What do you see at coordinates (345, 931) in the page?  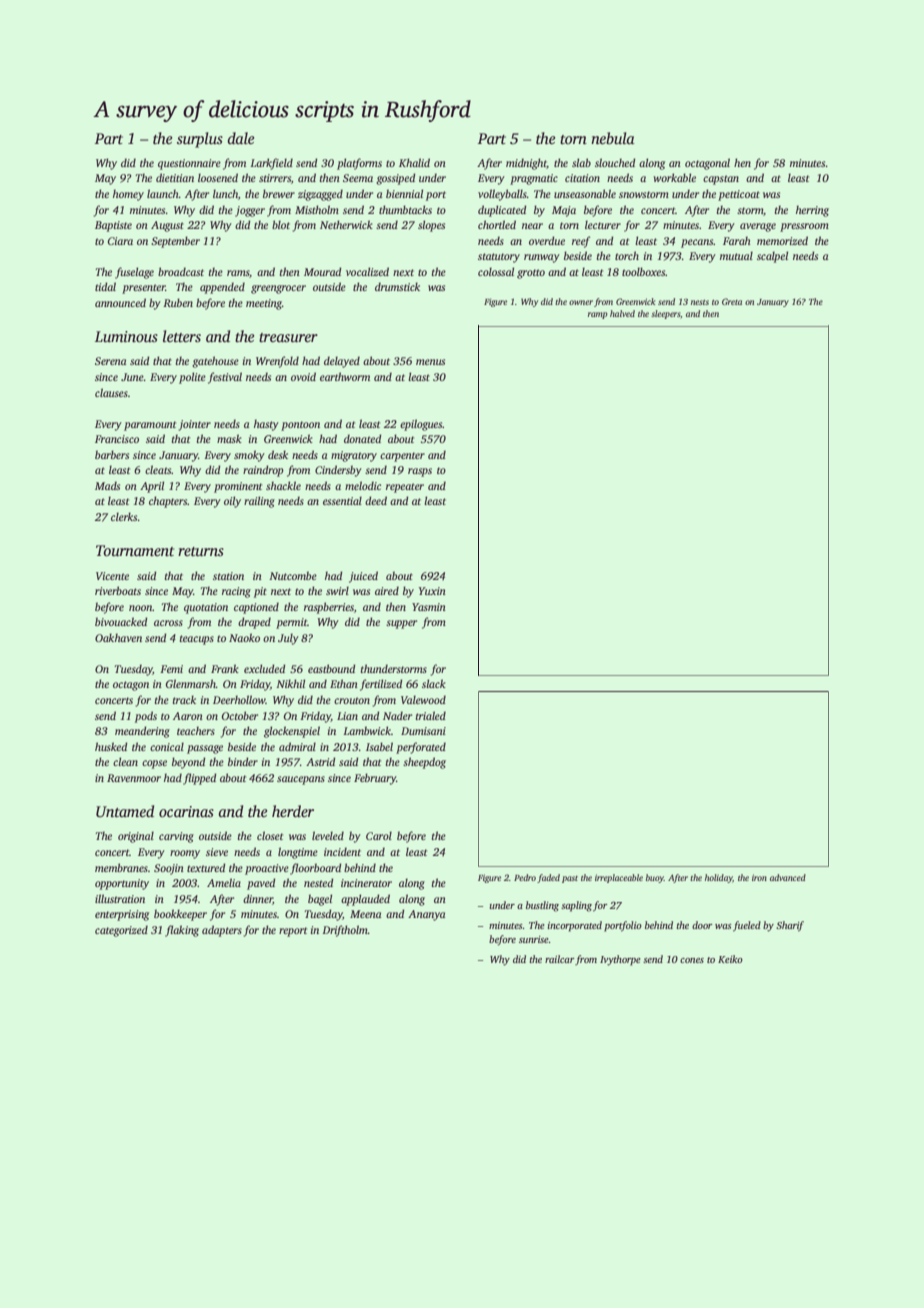 I see `Driftholm` at bounding box center [345, 931].
